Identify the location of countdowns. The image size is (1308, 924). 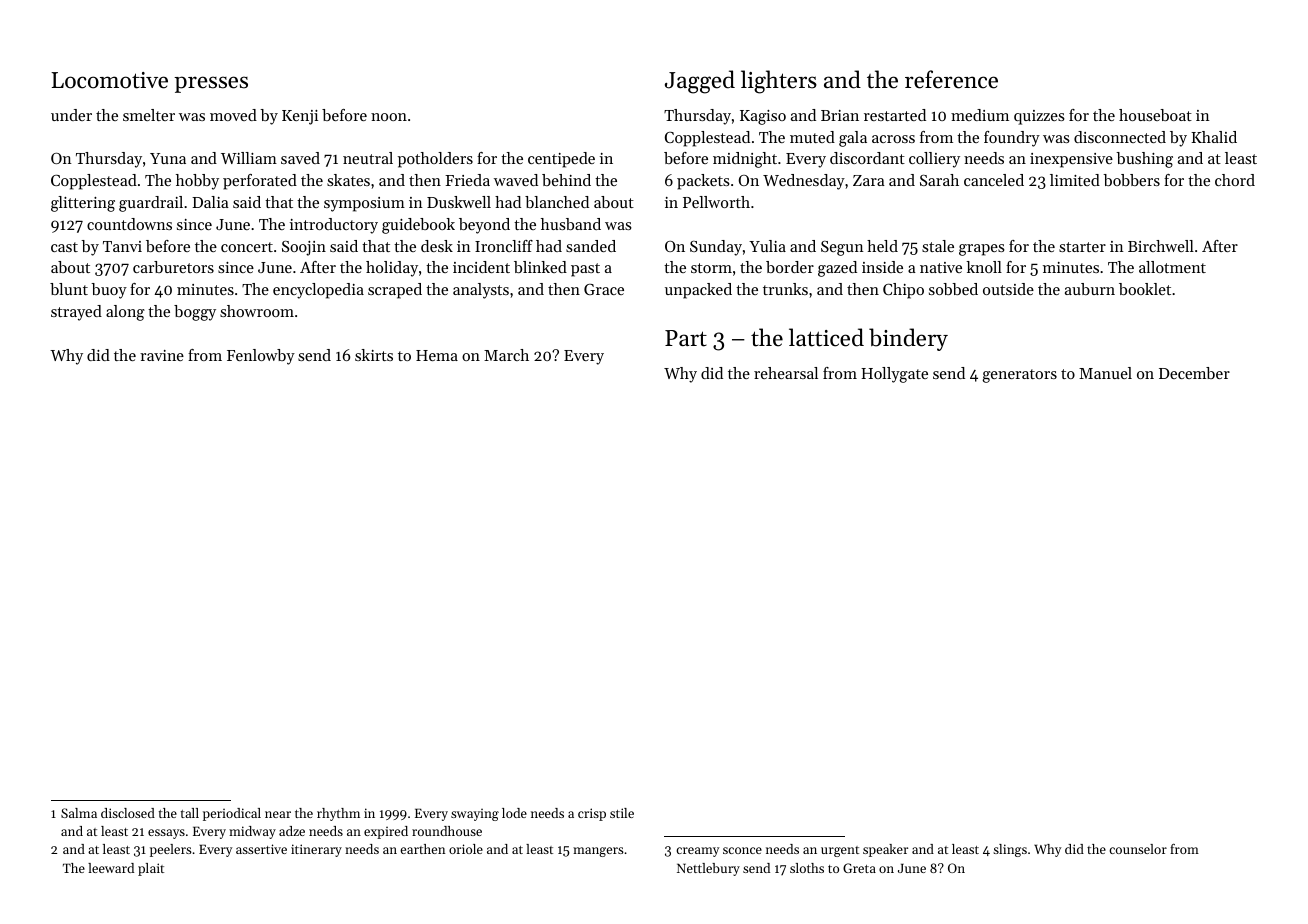
(129, 224).
